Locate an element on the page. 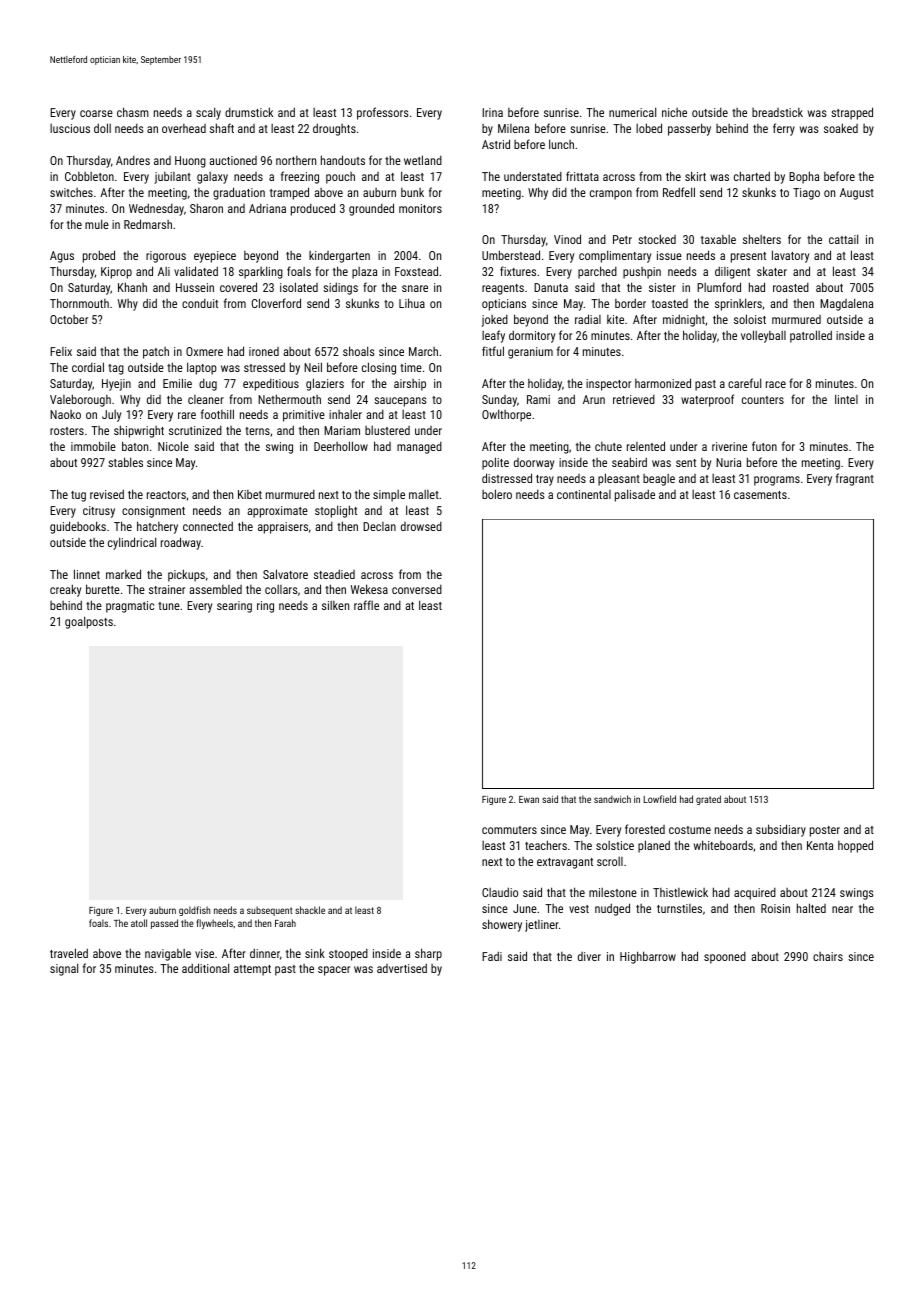 The height and width of the image is (1308, 924). eyepiece is located at coordinates (215, 257).
